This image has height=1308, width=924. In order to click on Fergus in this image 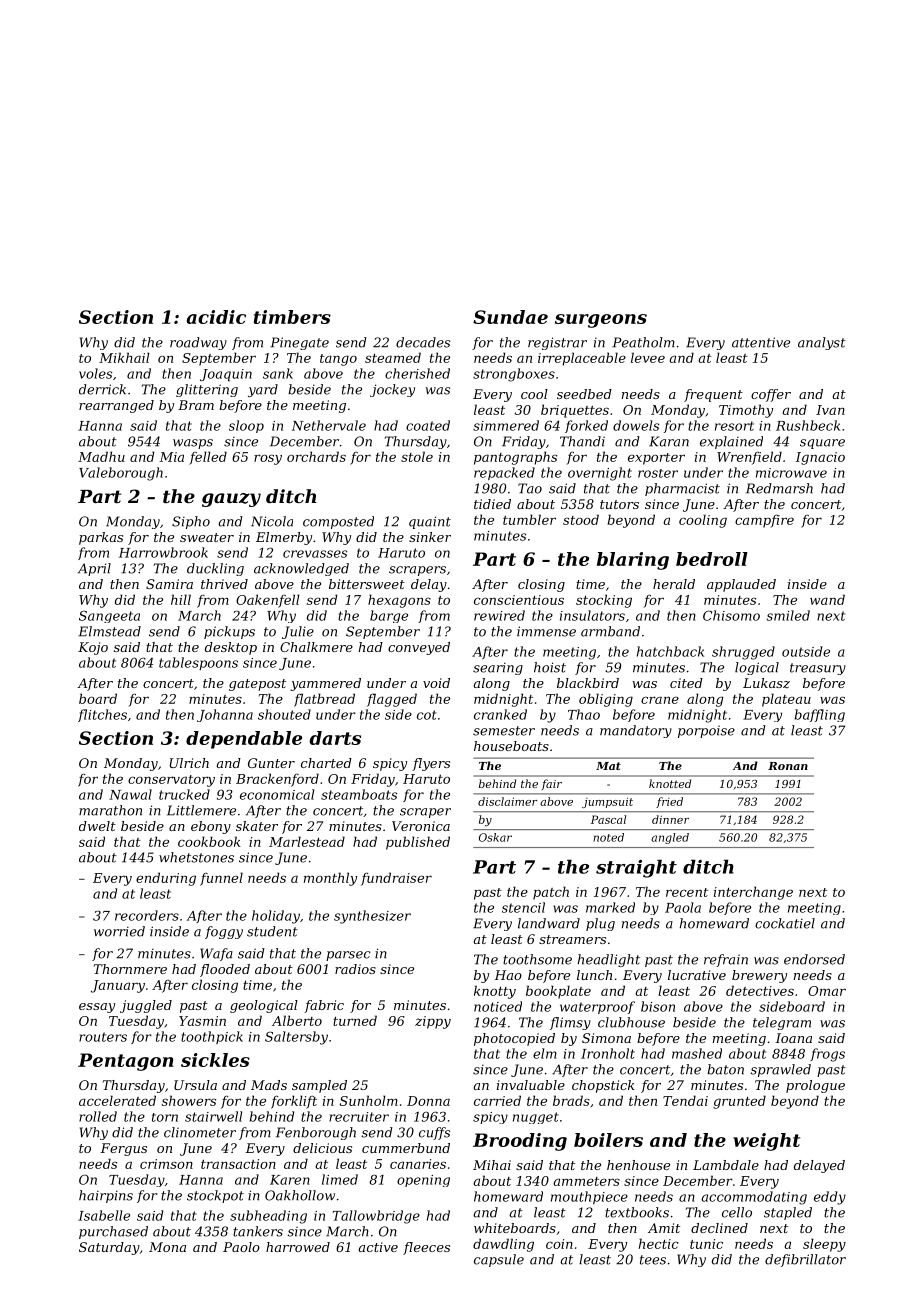, I will do `click(123, 1149)`.
